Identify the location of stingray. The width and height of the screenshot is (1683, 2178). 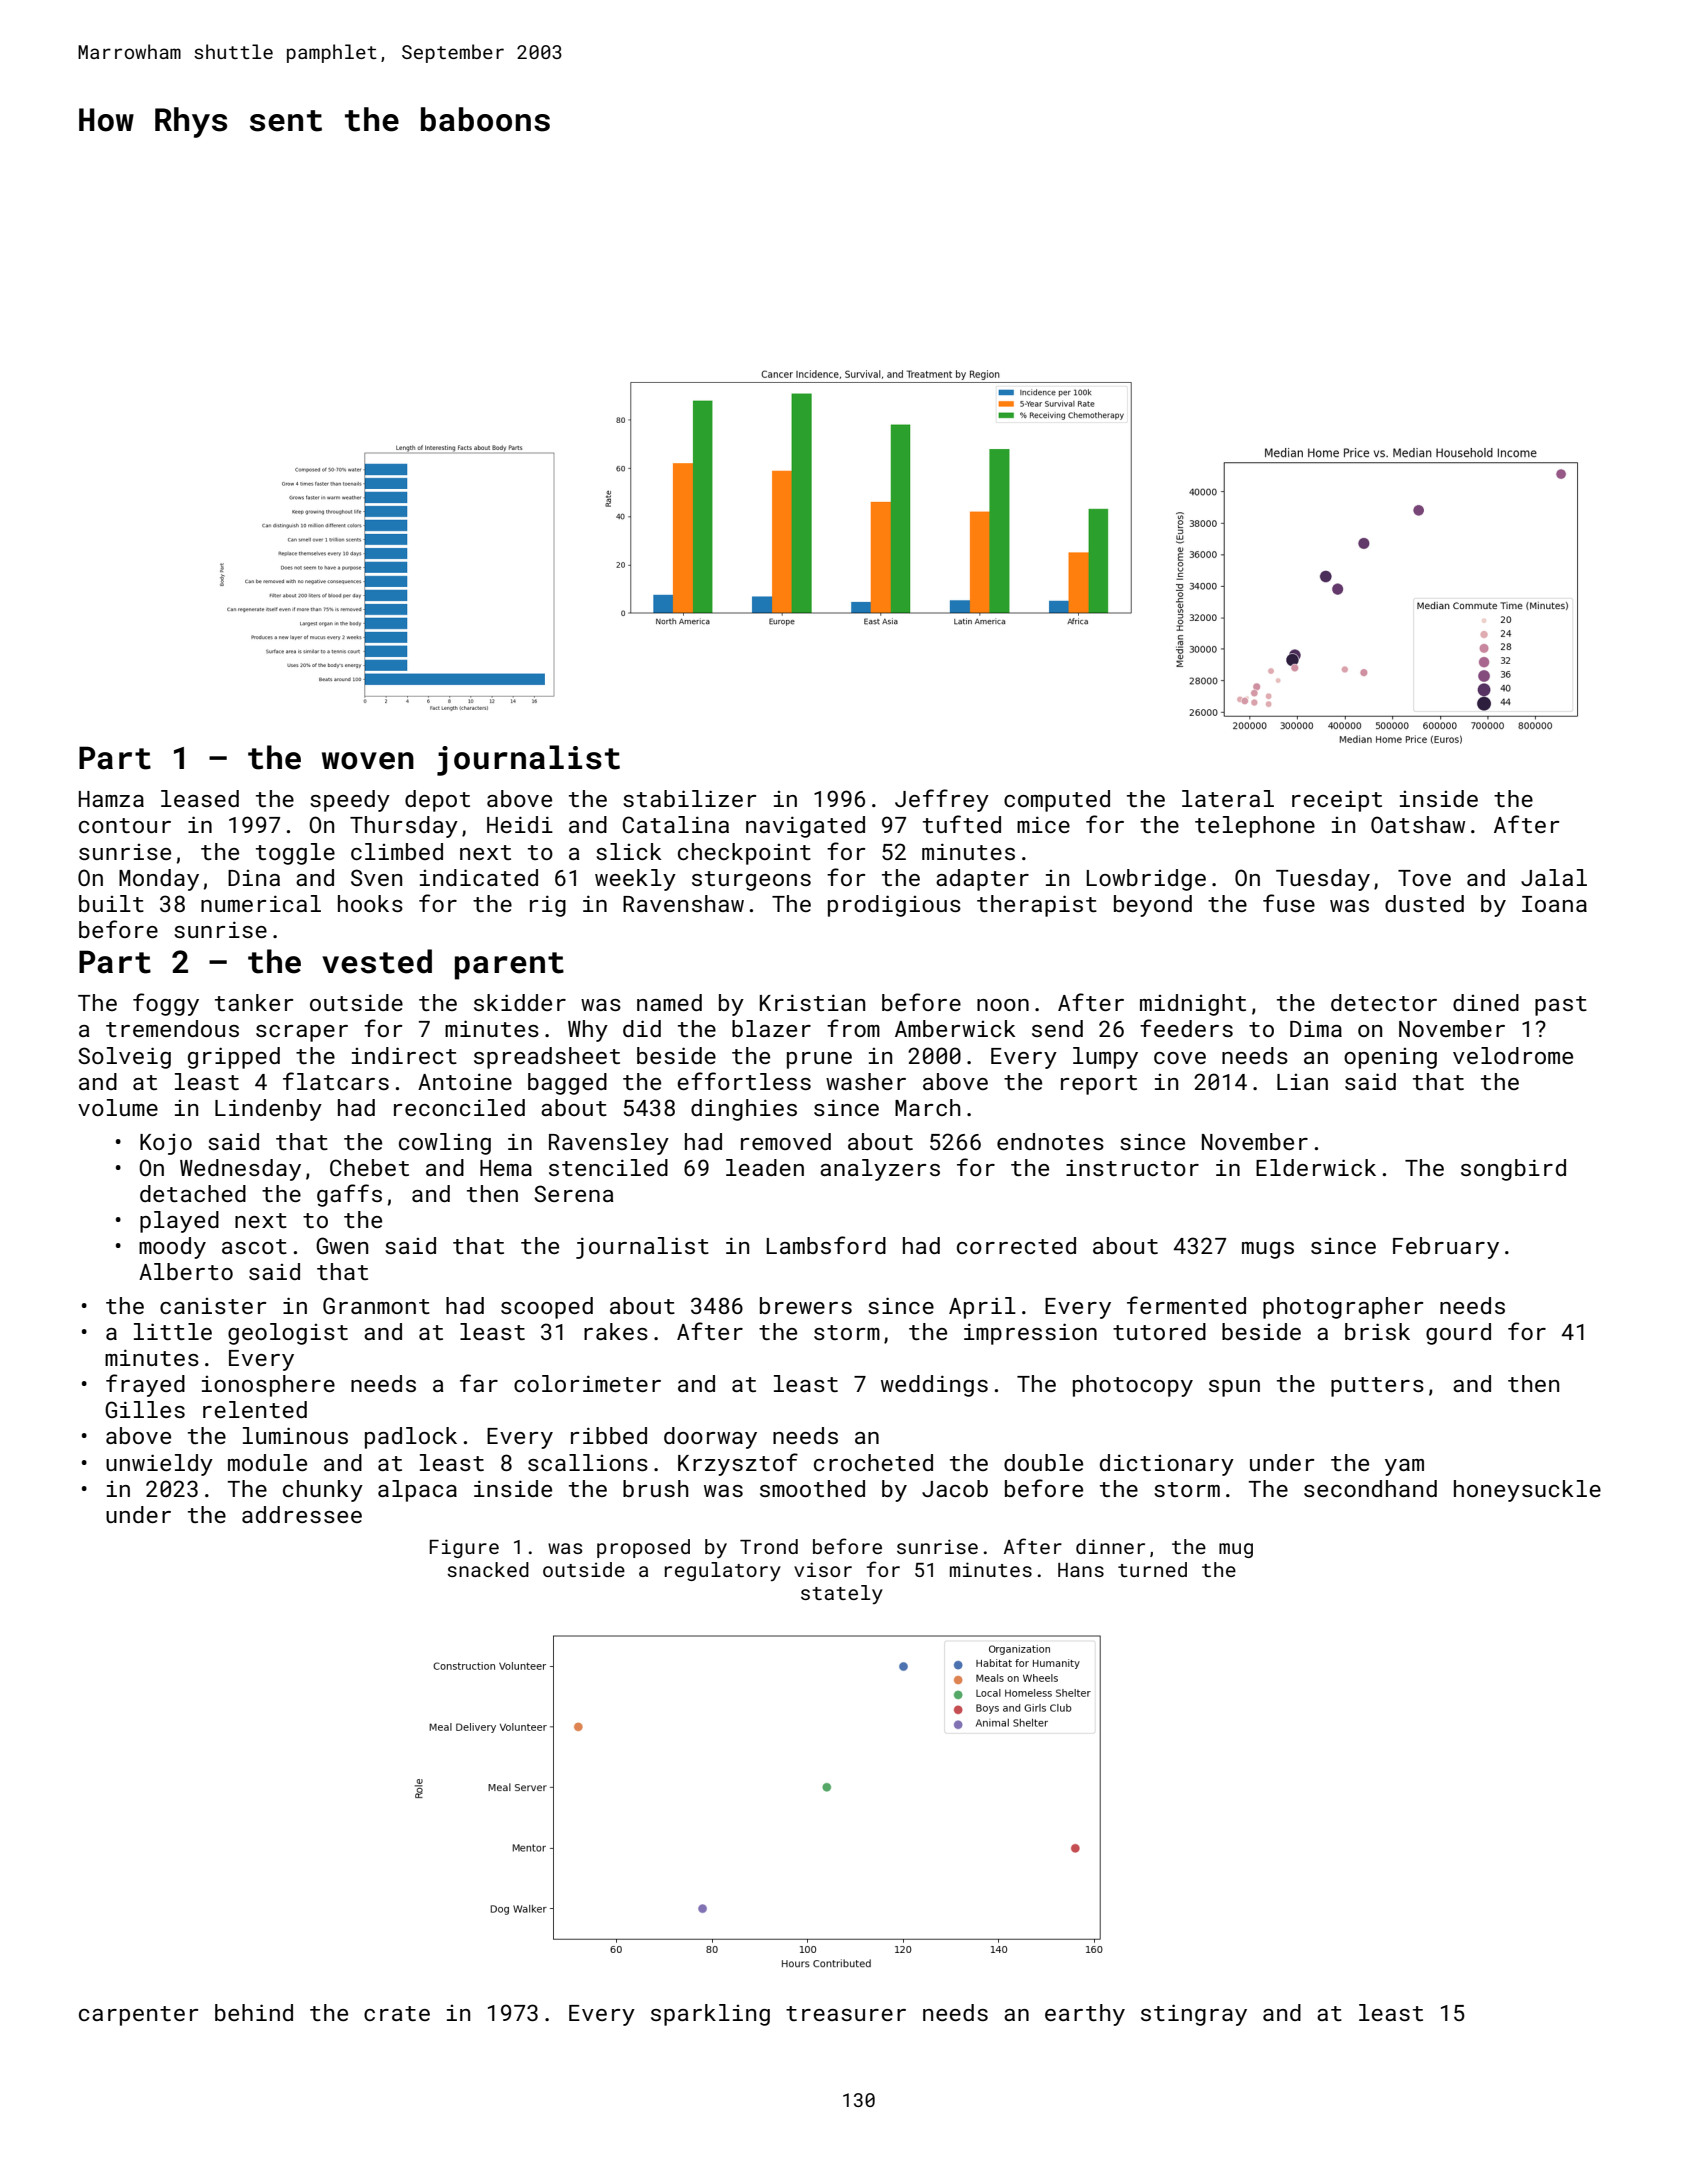
(1194, 2015).
